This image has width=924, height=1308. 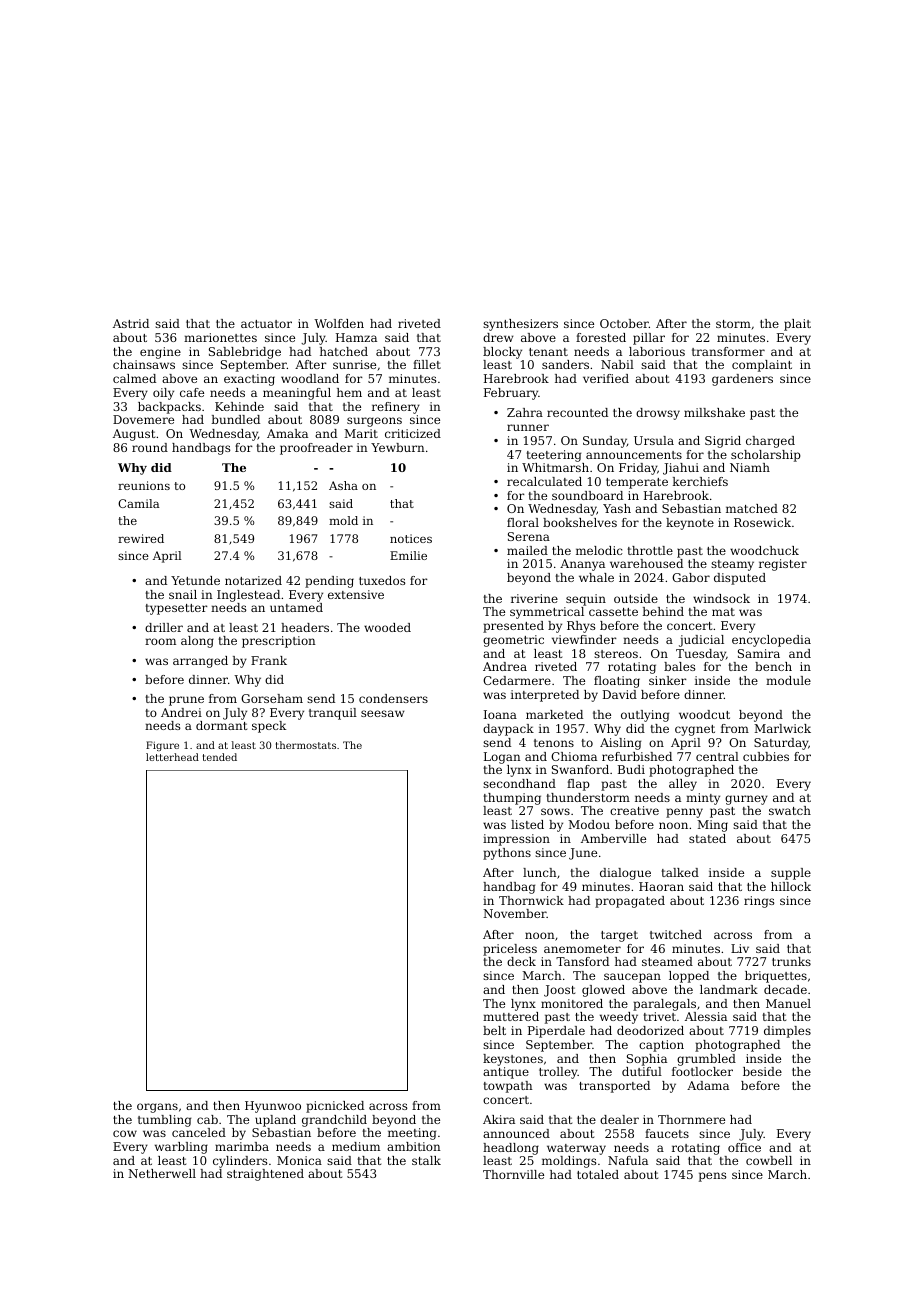 I want to click on charged, so click(x=770, y=442).
